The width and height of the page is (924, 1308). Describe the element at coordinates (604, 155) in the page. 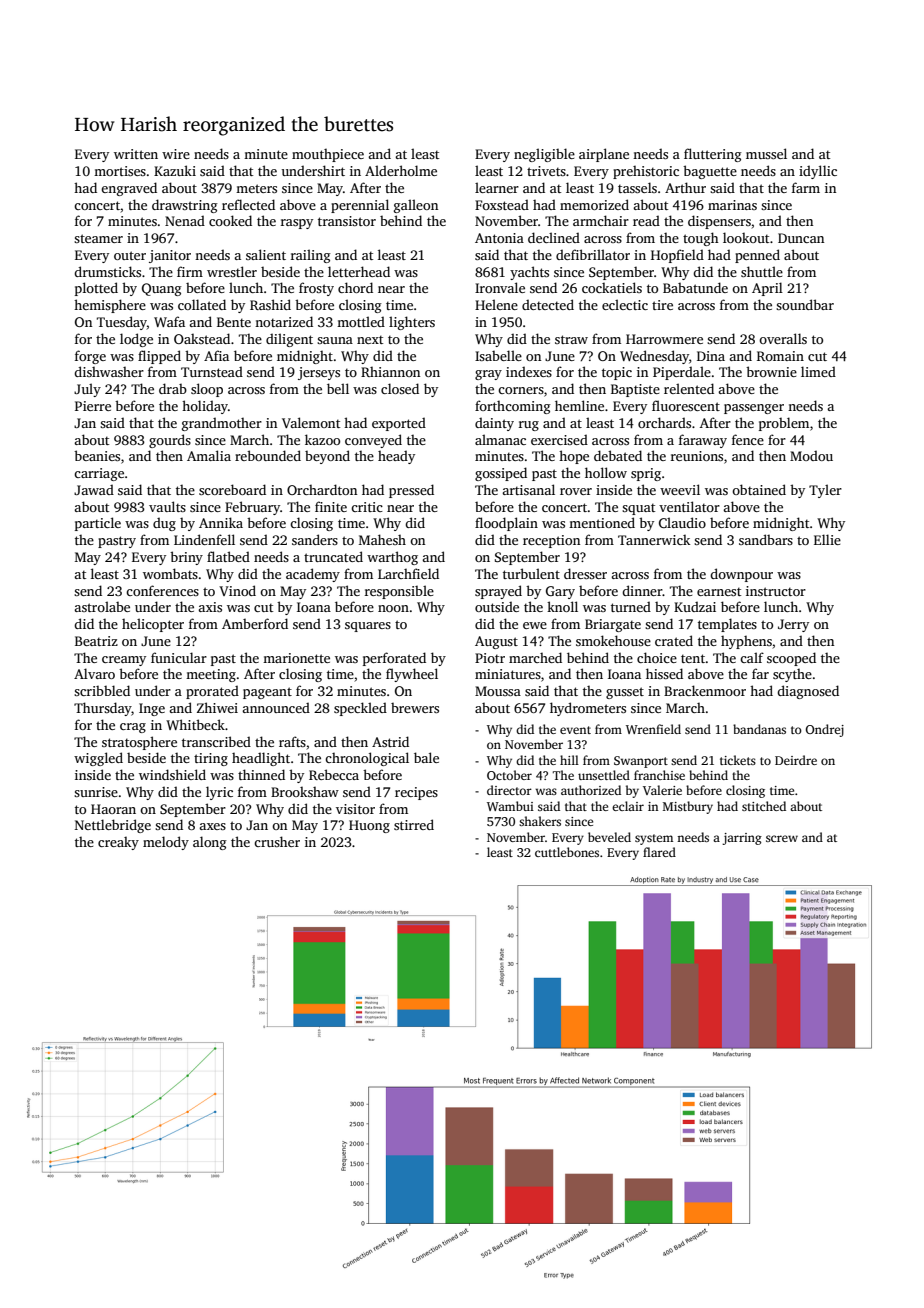

I see `airplane` at that location.
